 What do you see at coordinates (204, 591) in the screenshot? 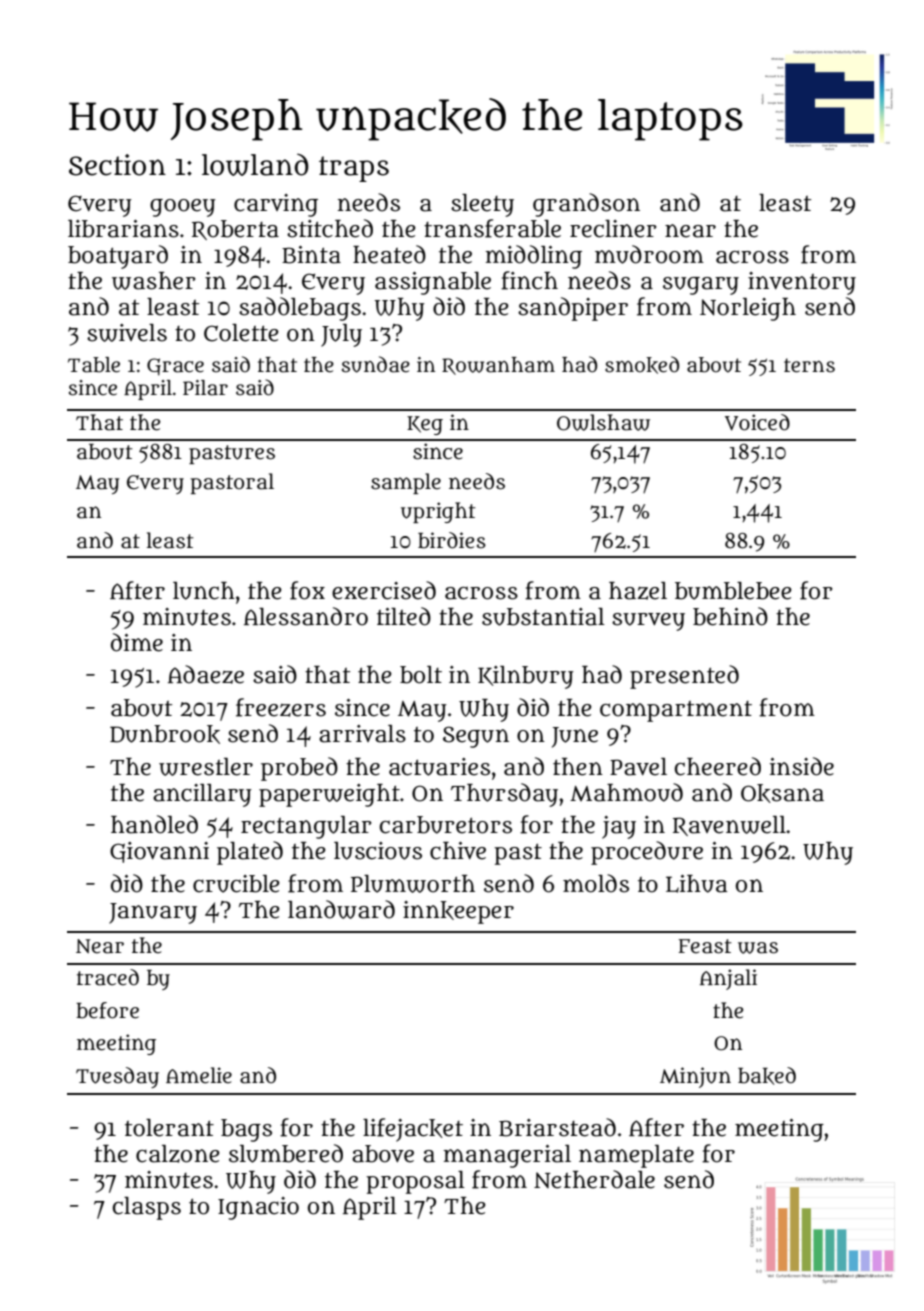
I see `lunch` at bounding box center [204, 591].
